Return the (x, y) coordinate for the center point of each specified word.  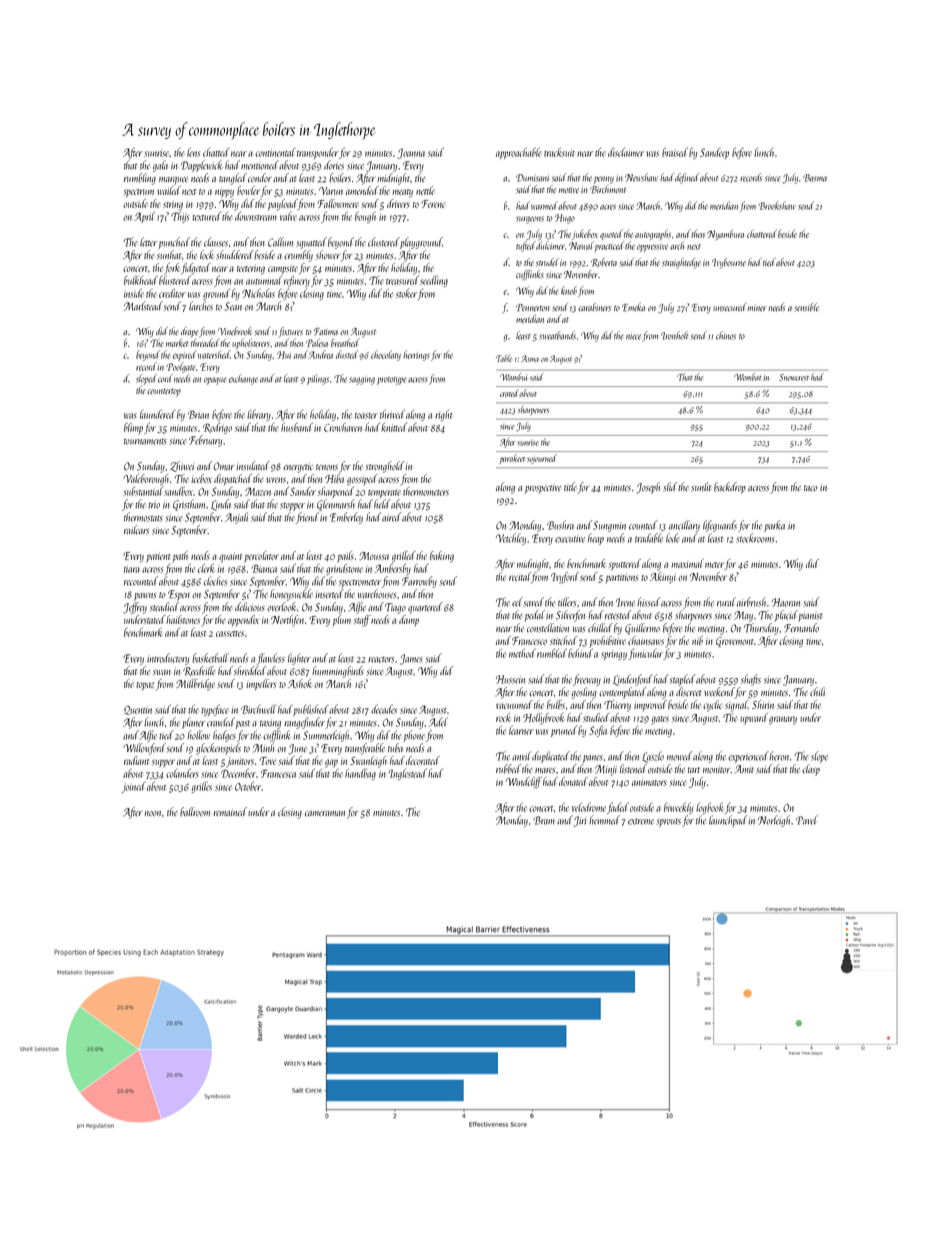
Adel (438, 722)
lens (193, 152)
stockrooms (755, 538)
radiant (136, 760)
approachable (518, 153)
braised (675, 152)
